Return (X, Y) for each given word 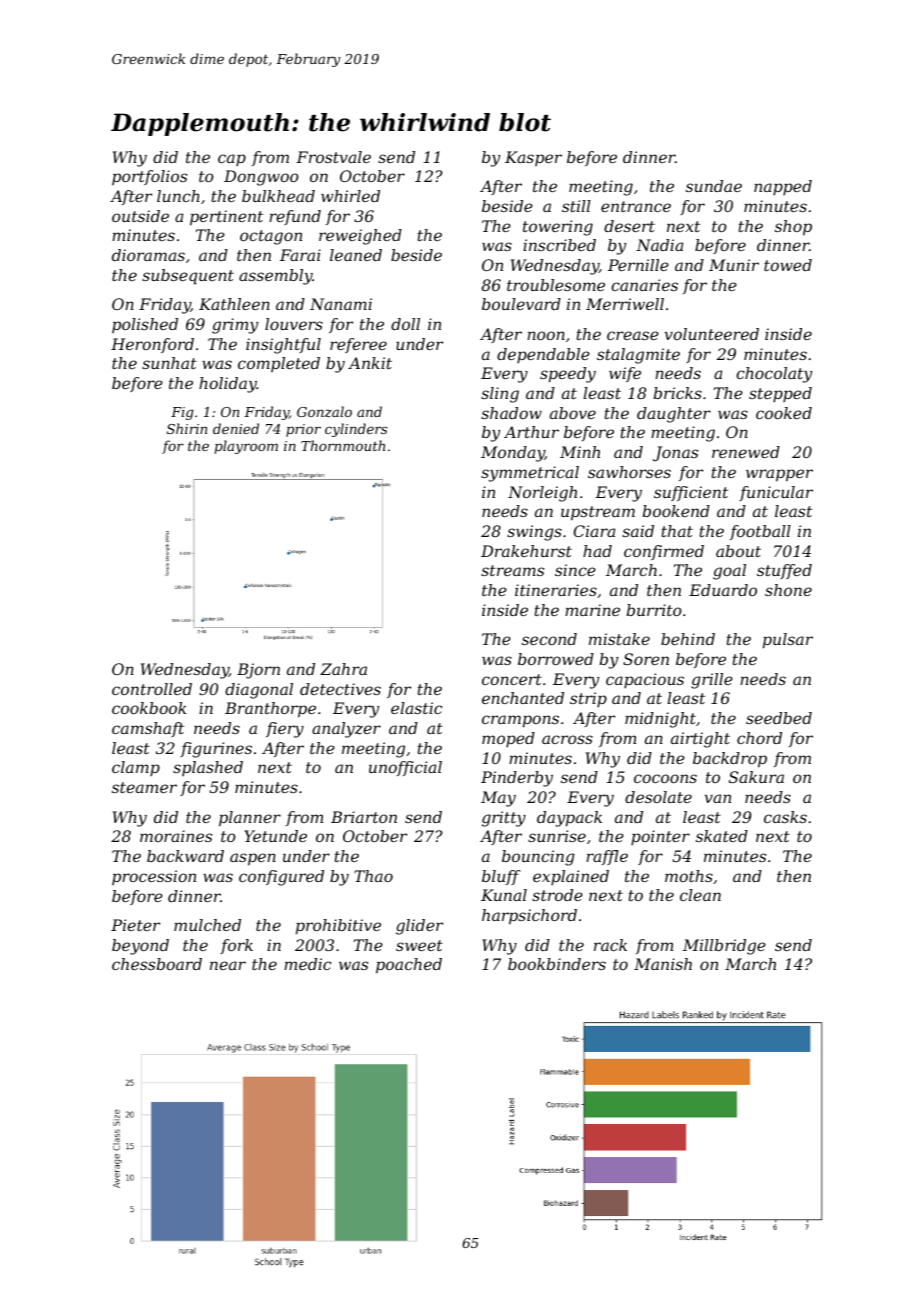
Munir (734, 265)
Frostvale (333, 157)
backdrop (730, 760)
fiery (285, 730)
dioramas (148, 255)
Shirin (187, 428)
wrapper (779, 475)
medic (307, 964)
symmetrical (530, 474)
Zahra (343, 669)
